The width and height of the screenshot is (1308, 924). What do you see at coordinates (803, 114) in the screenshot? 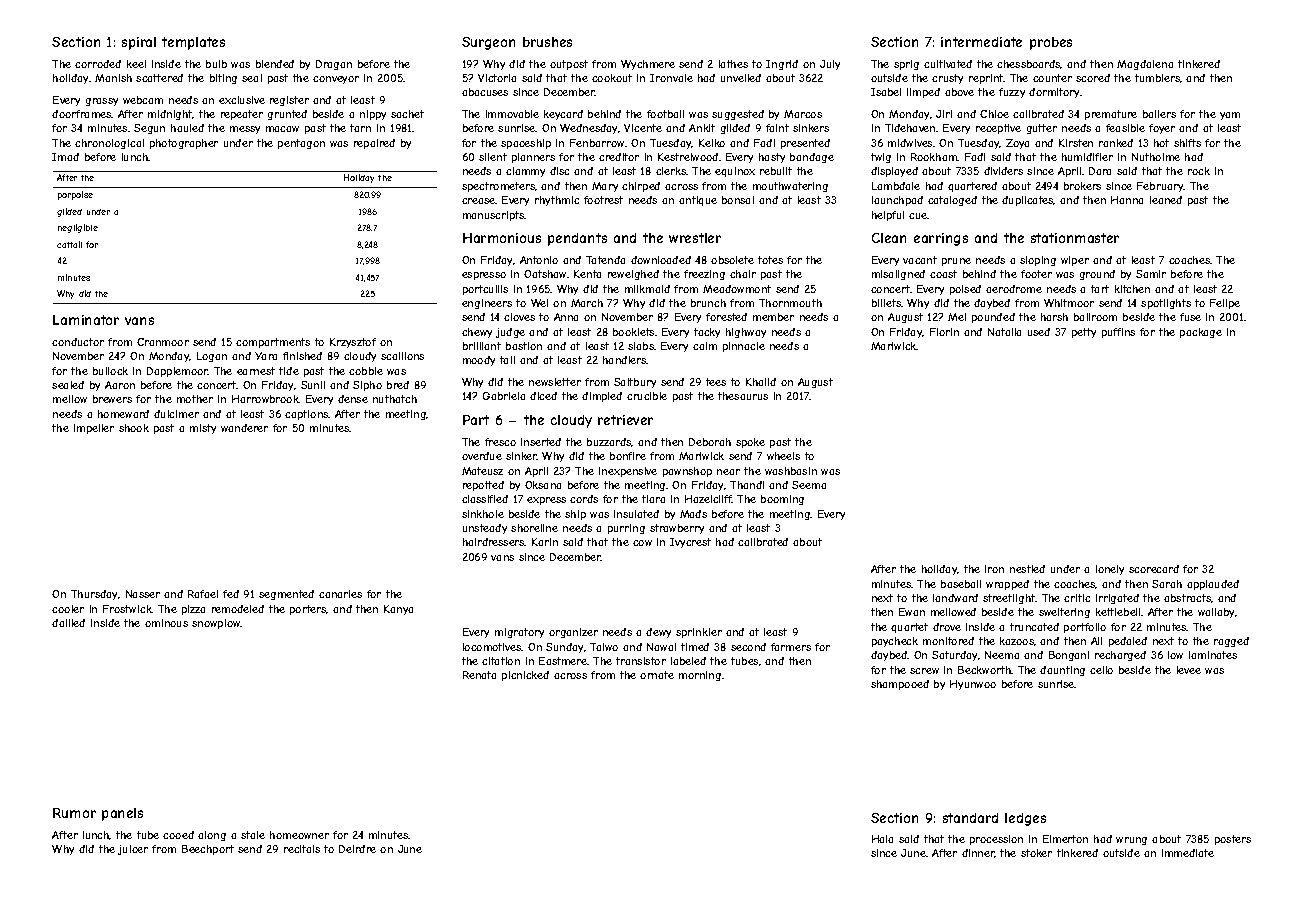
I see `Marcos` at bounding box center [803, 114].
